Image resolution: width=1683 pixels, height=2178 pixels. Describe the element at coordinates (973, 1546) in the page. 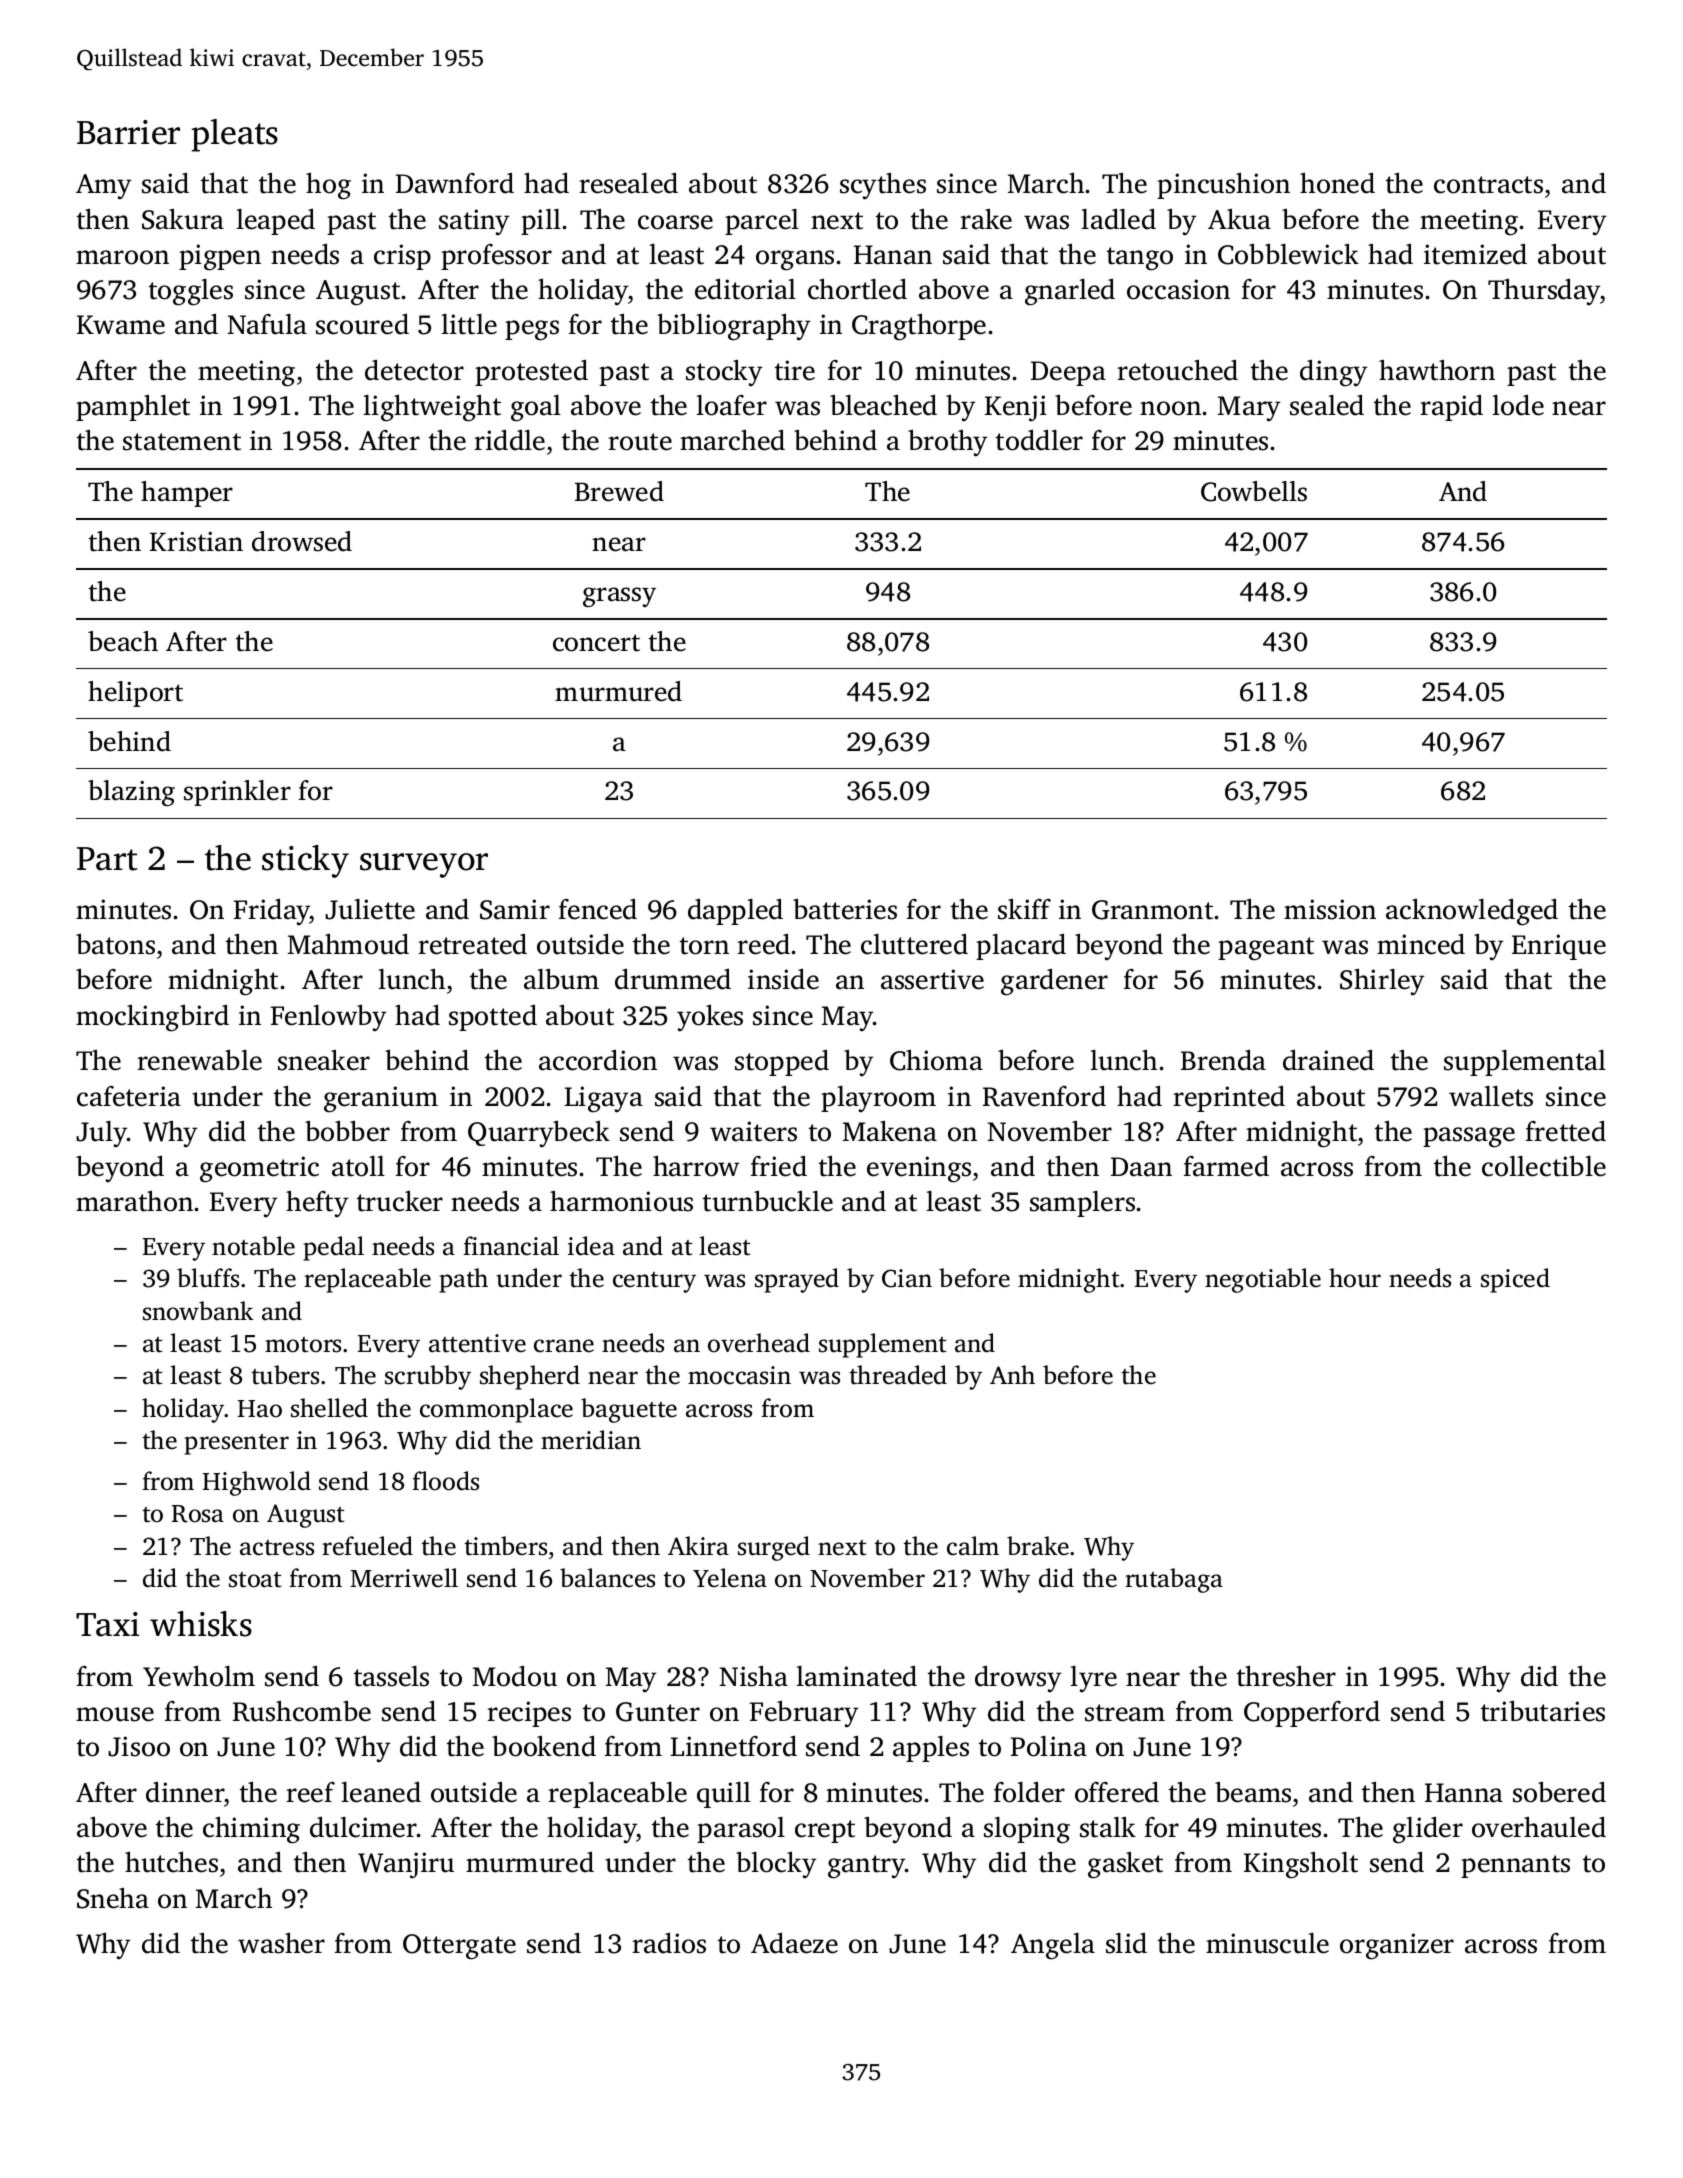

I see `calm` at that location.
